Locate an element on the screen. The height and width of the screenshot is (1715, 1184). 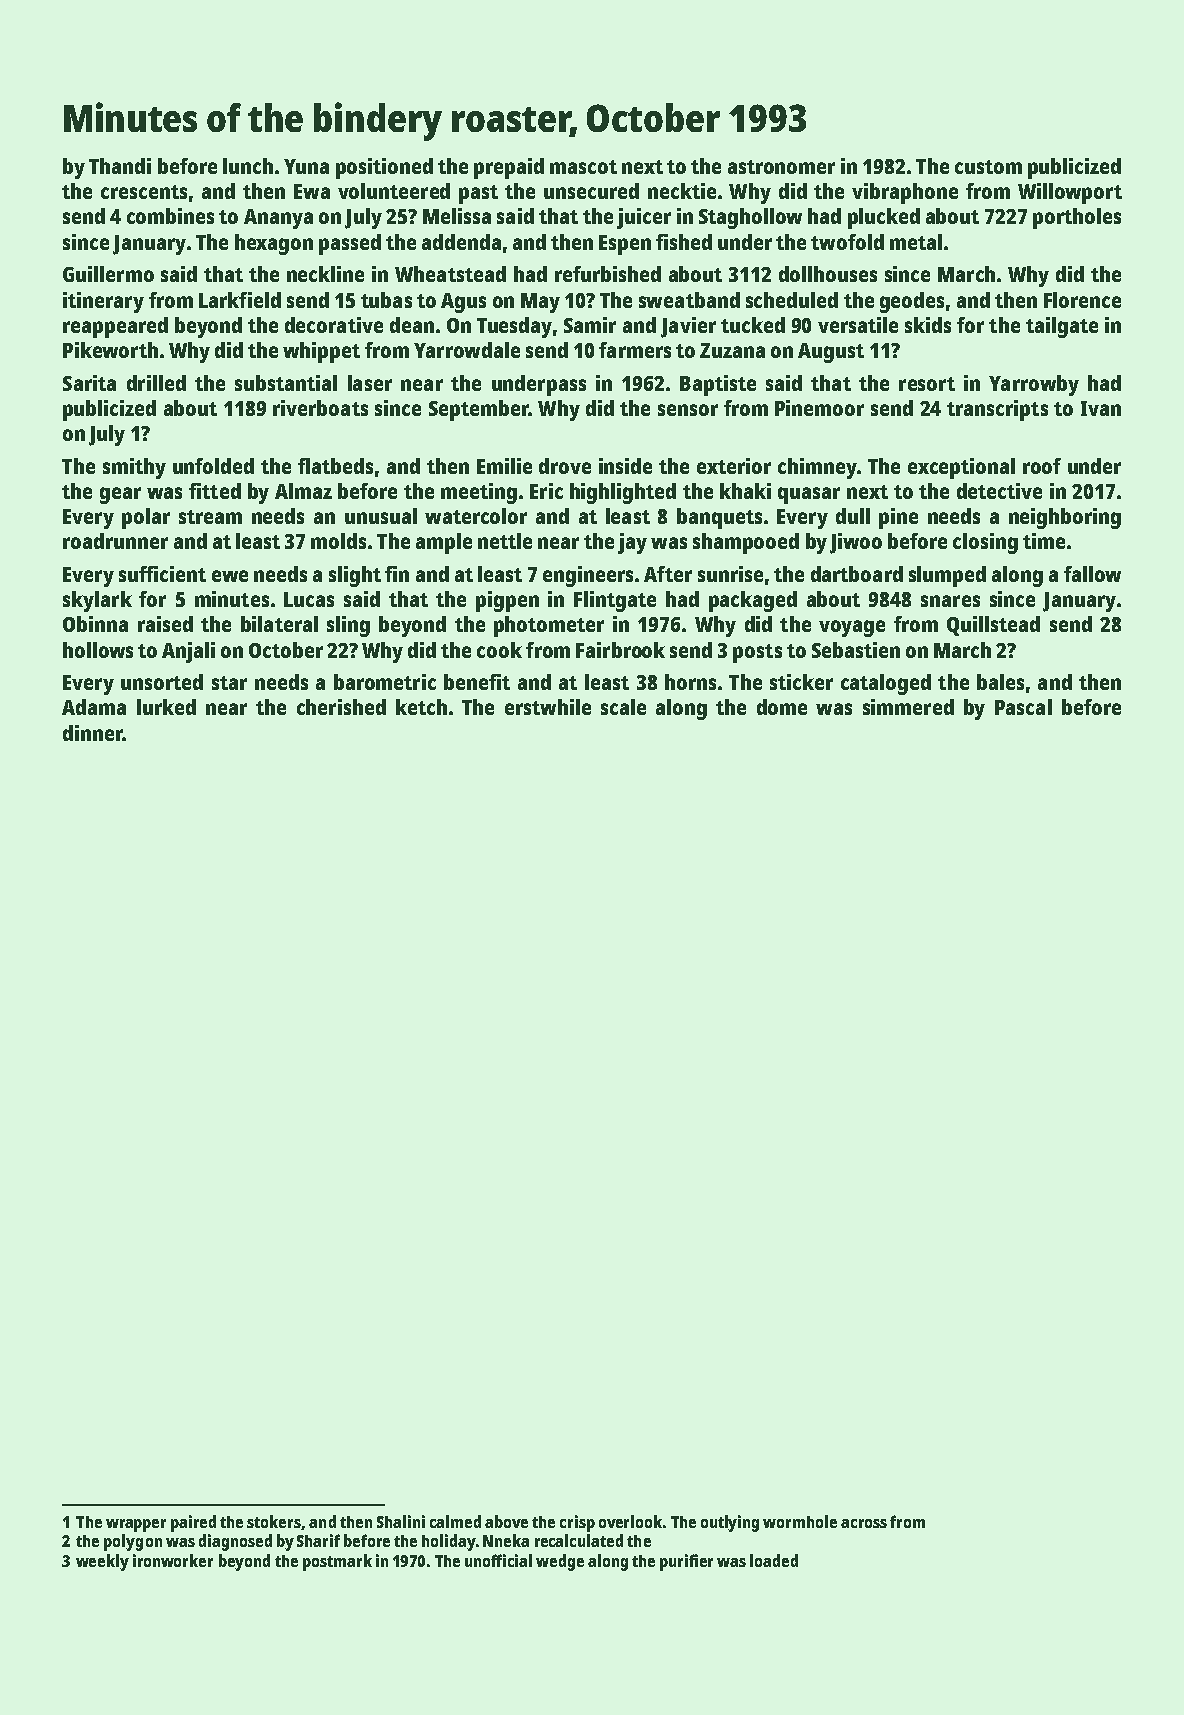
across is located at coordinates (864, 1523).
